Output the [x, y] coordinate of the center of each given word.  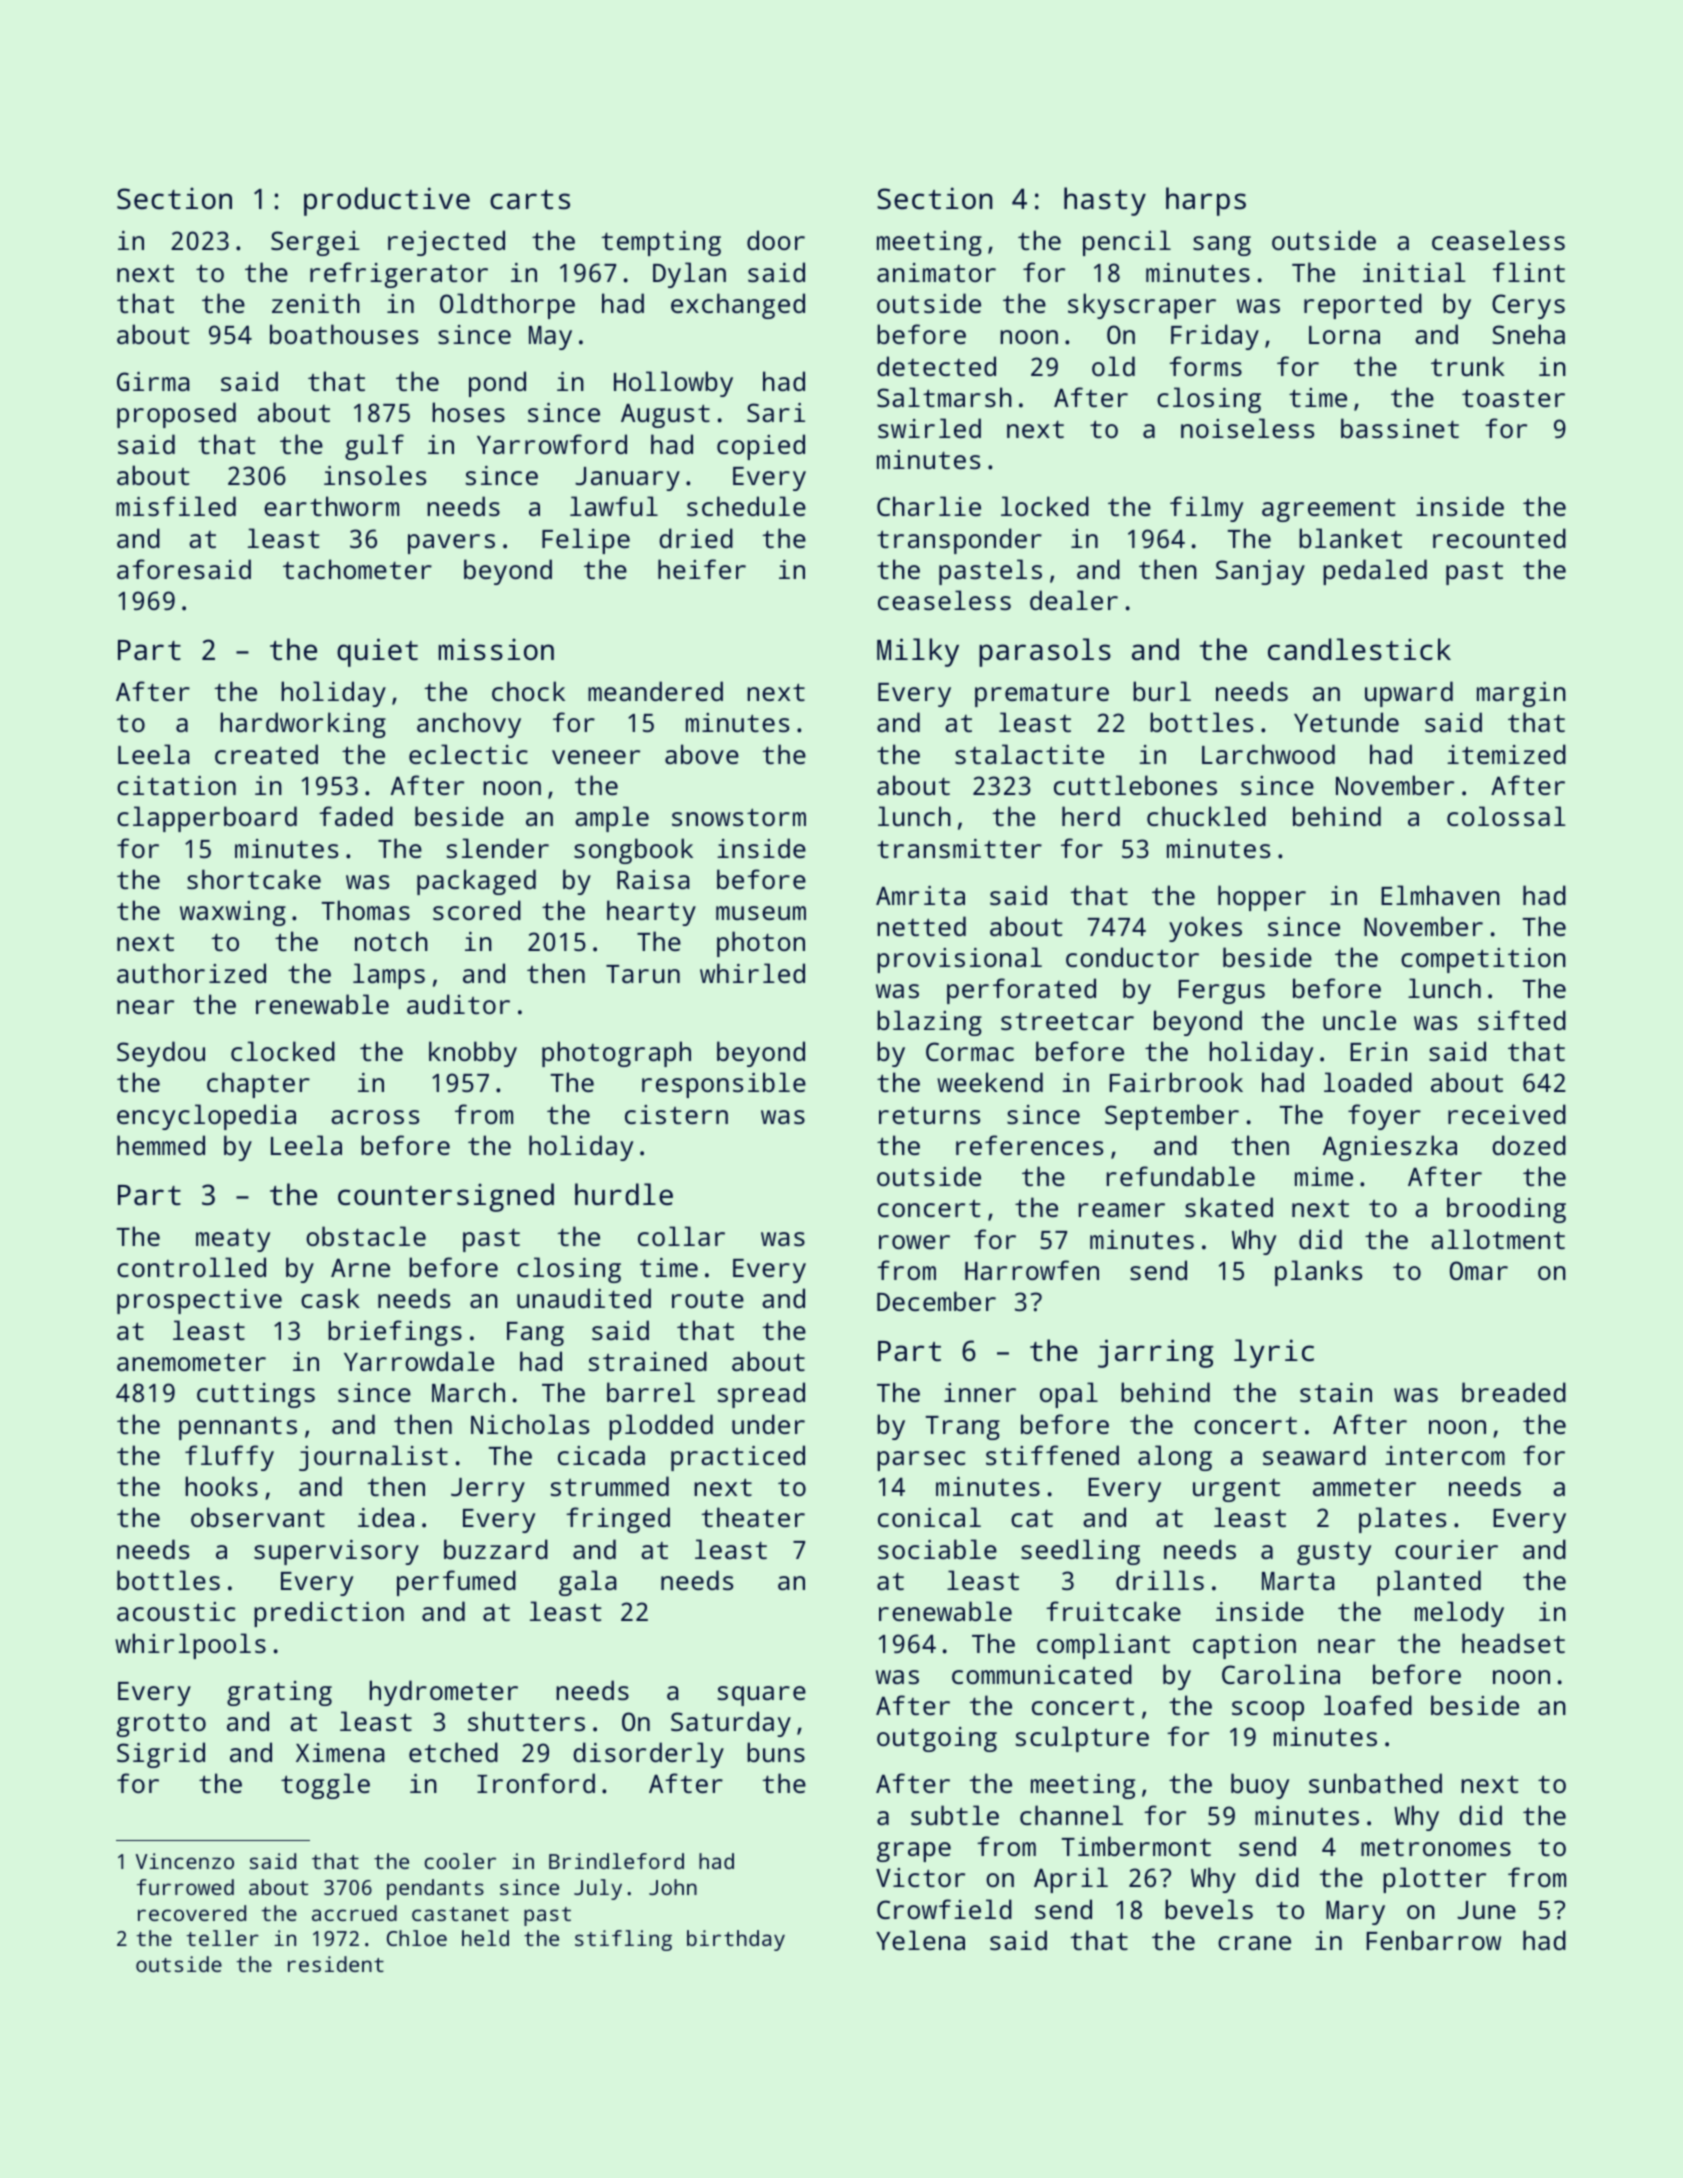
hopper [1262, 898]
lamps [389, 976]
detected [936, 366]
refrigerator [399, 275]
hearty [651, 913]
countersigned [446, 1197]
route [708, 1299]
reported [1363, 306]
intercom [1445, 1455]
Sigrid [161, 1755]
